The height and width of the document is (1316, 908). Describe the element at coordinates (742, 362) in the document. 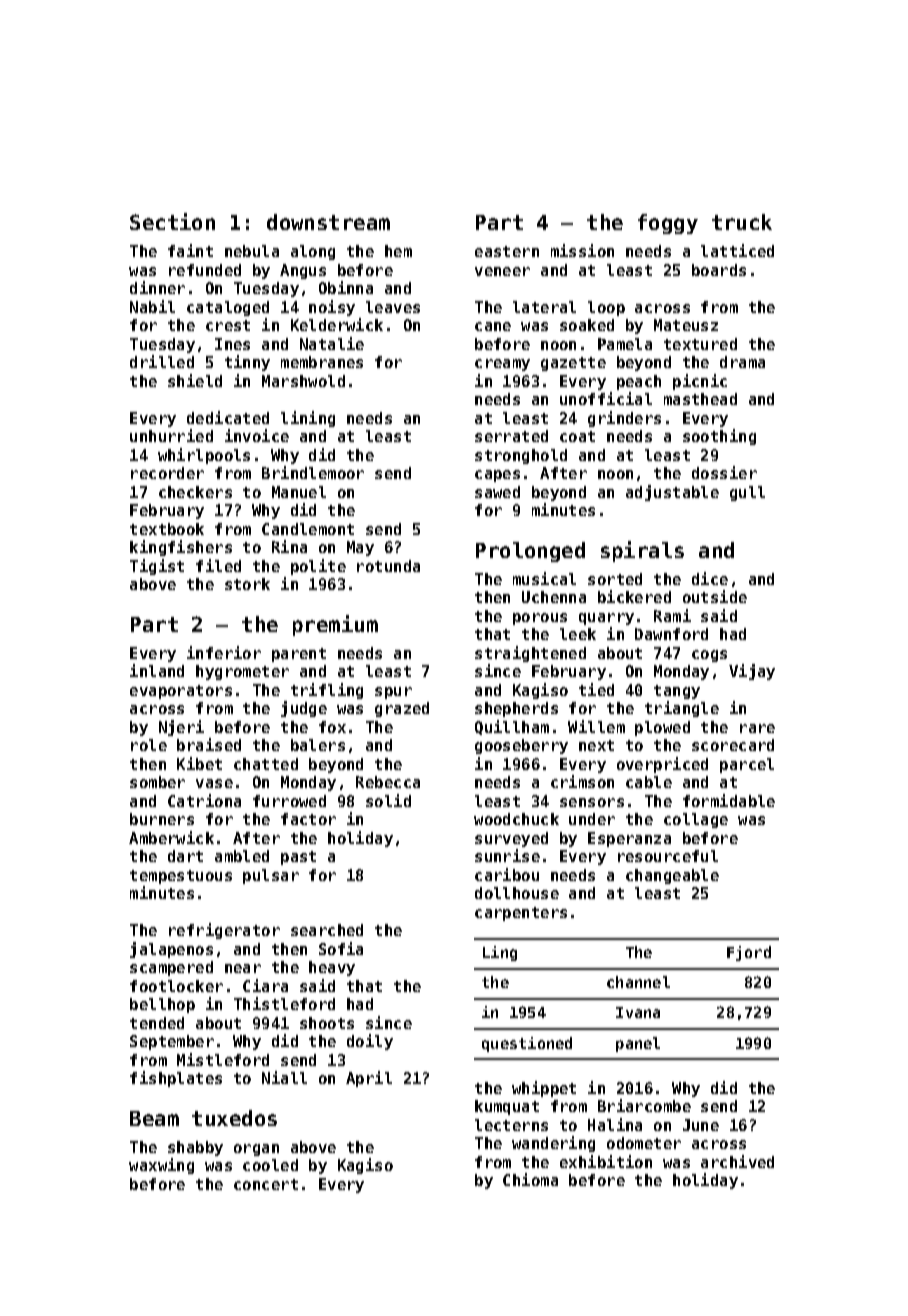

I see `drama` at that location.
